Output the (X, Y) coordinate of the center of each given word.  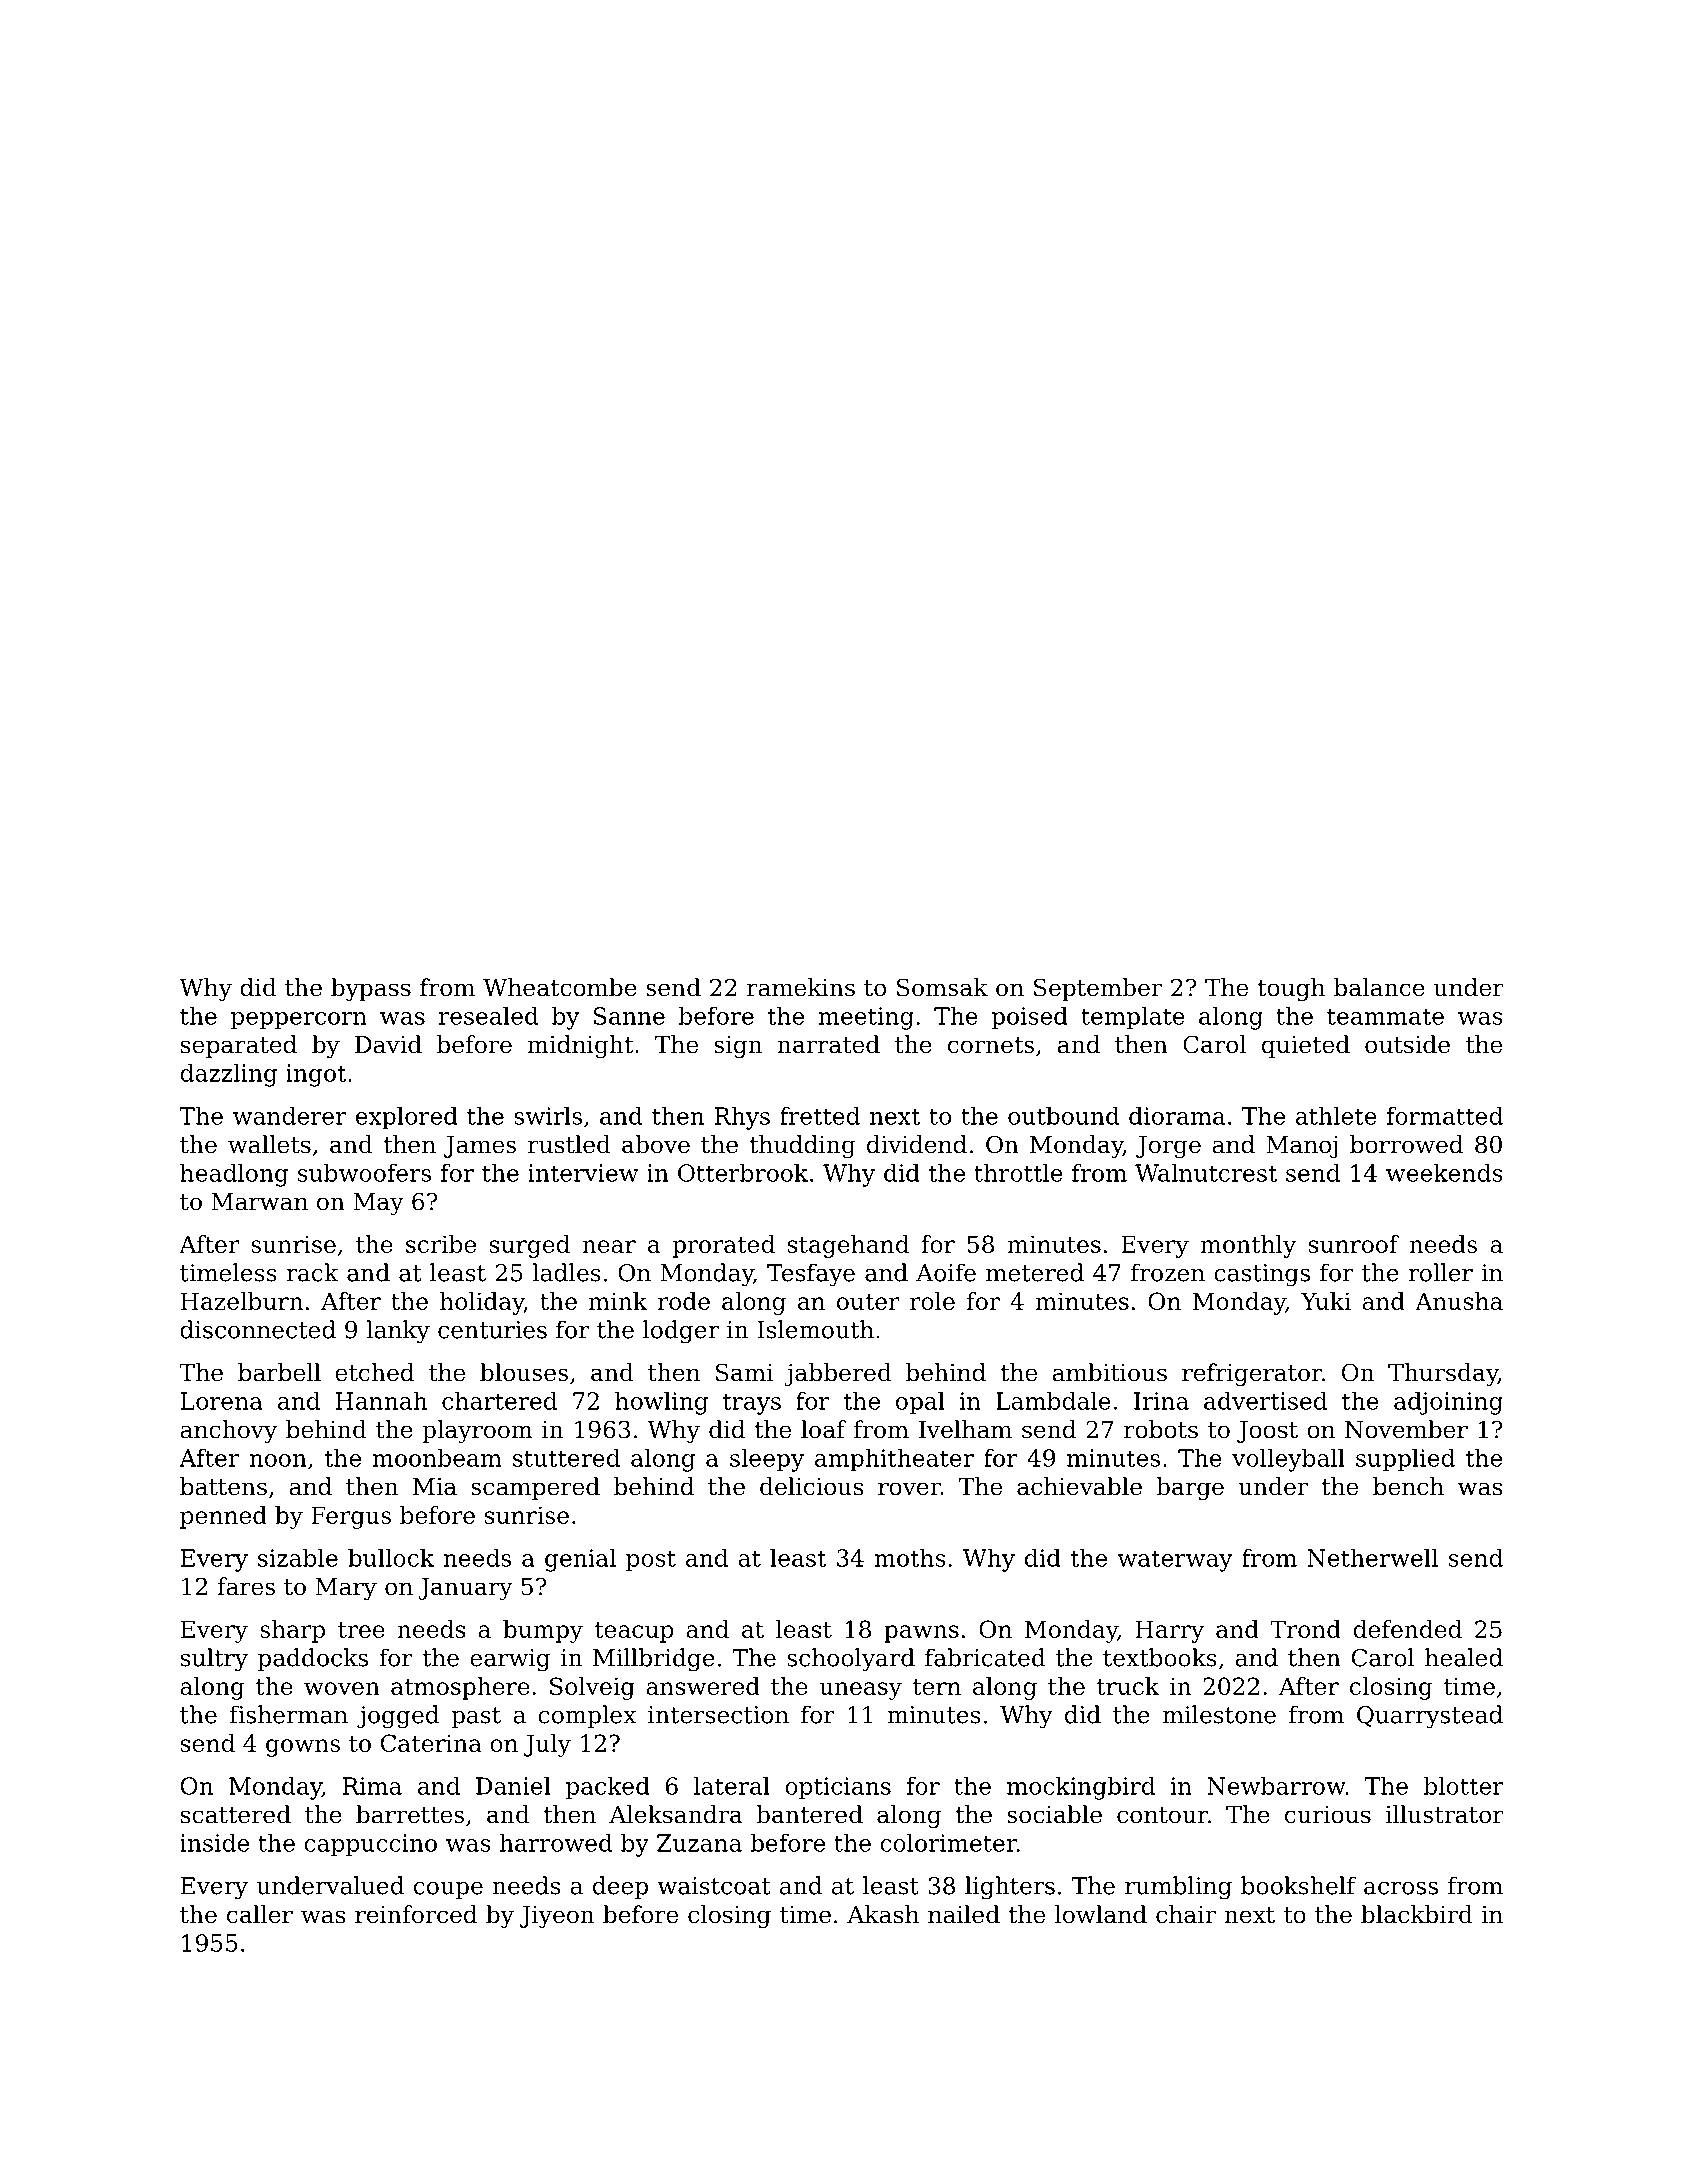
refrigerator (1252, 1374)
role (932, 1301)
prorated (723, 1246)
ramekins (801, 987)
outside (1407, 1044)
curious (1328, 1815)
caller (260, 1914)
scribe (441, 1244)
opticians (838, 1788)
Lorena (222, 1401)
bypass (371, 989)
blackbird (1417, 1914)
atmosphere (460, 1688)
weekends (1444, 1172)
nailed (964, 1914)
